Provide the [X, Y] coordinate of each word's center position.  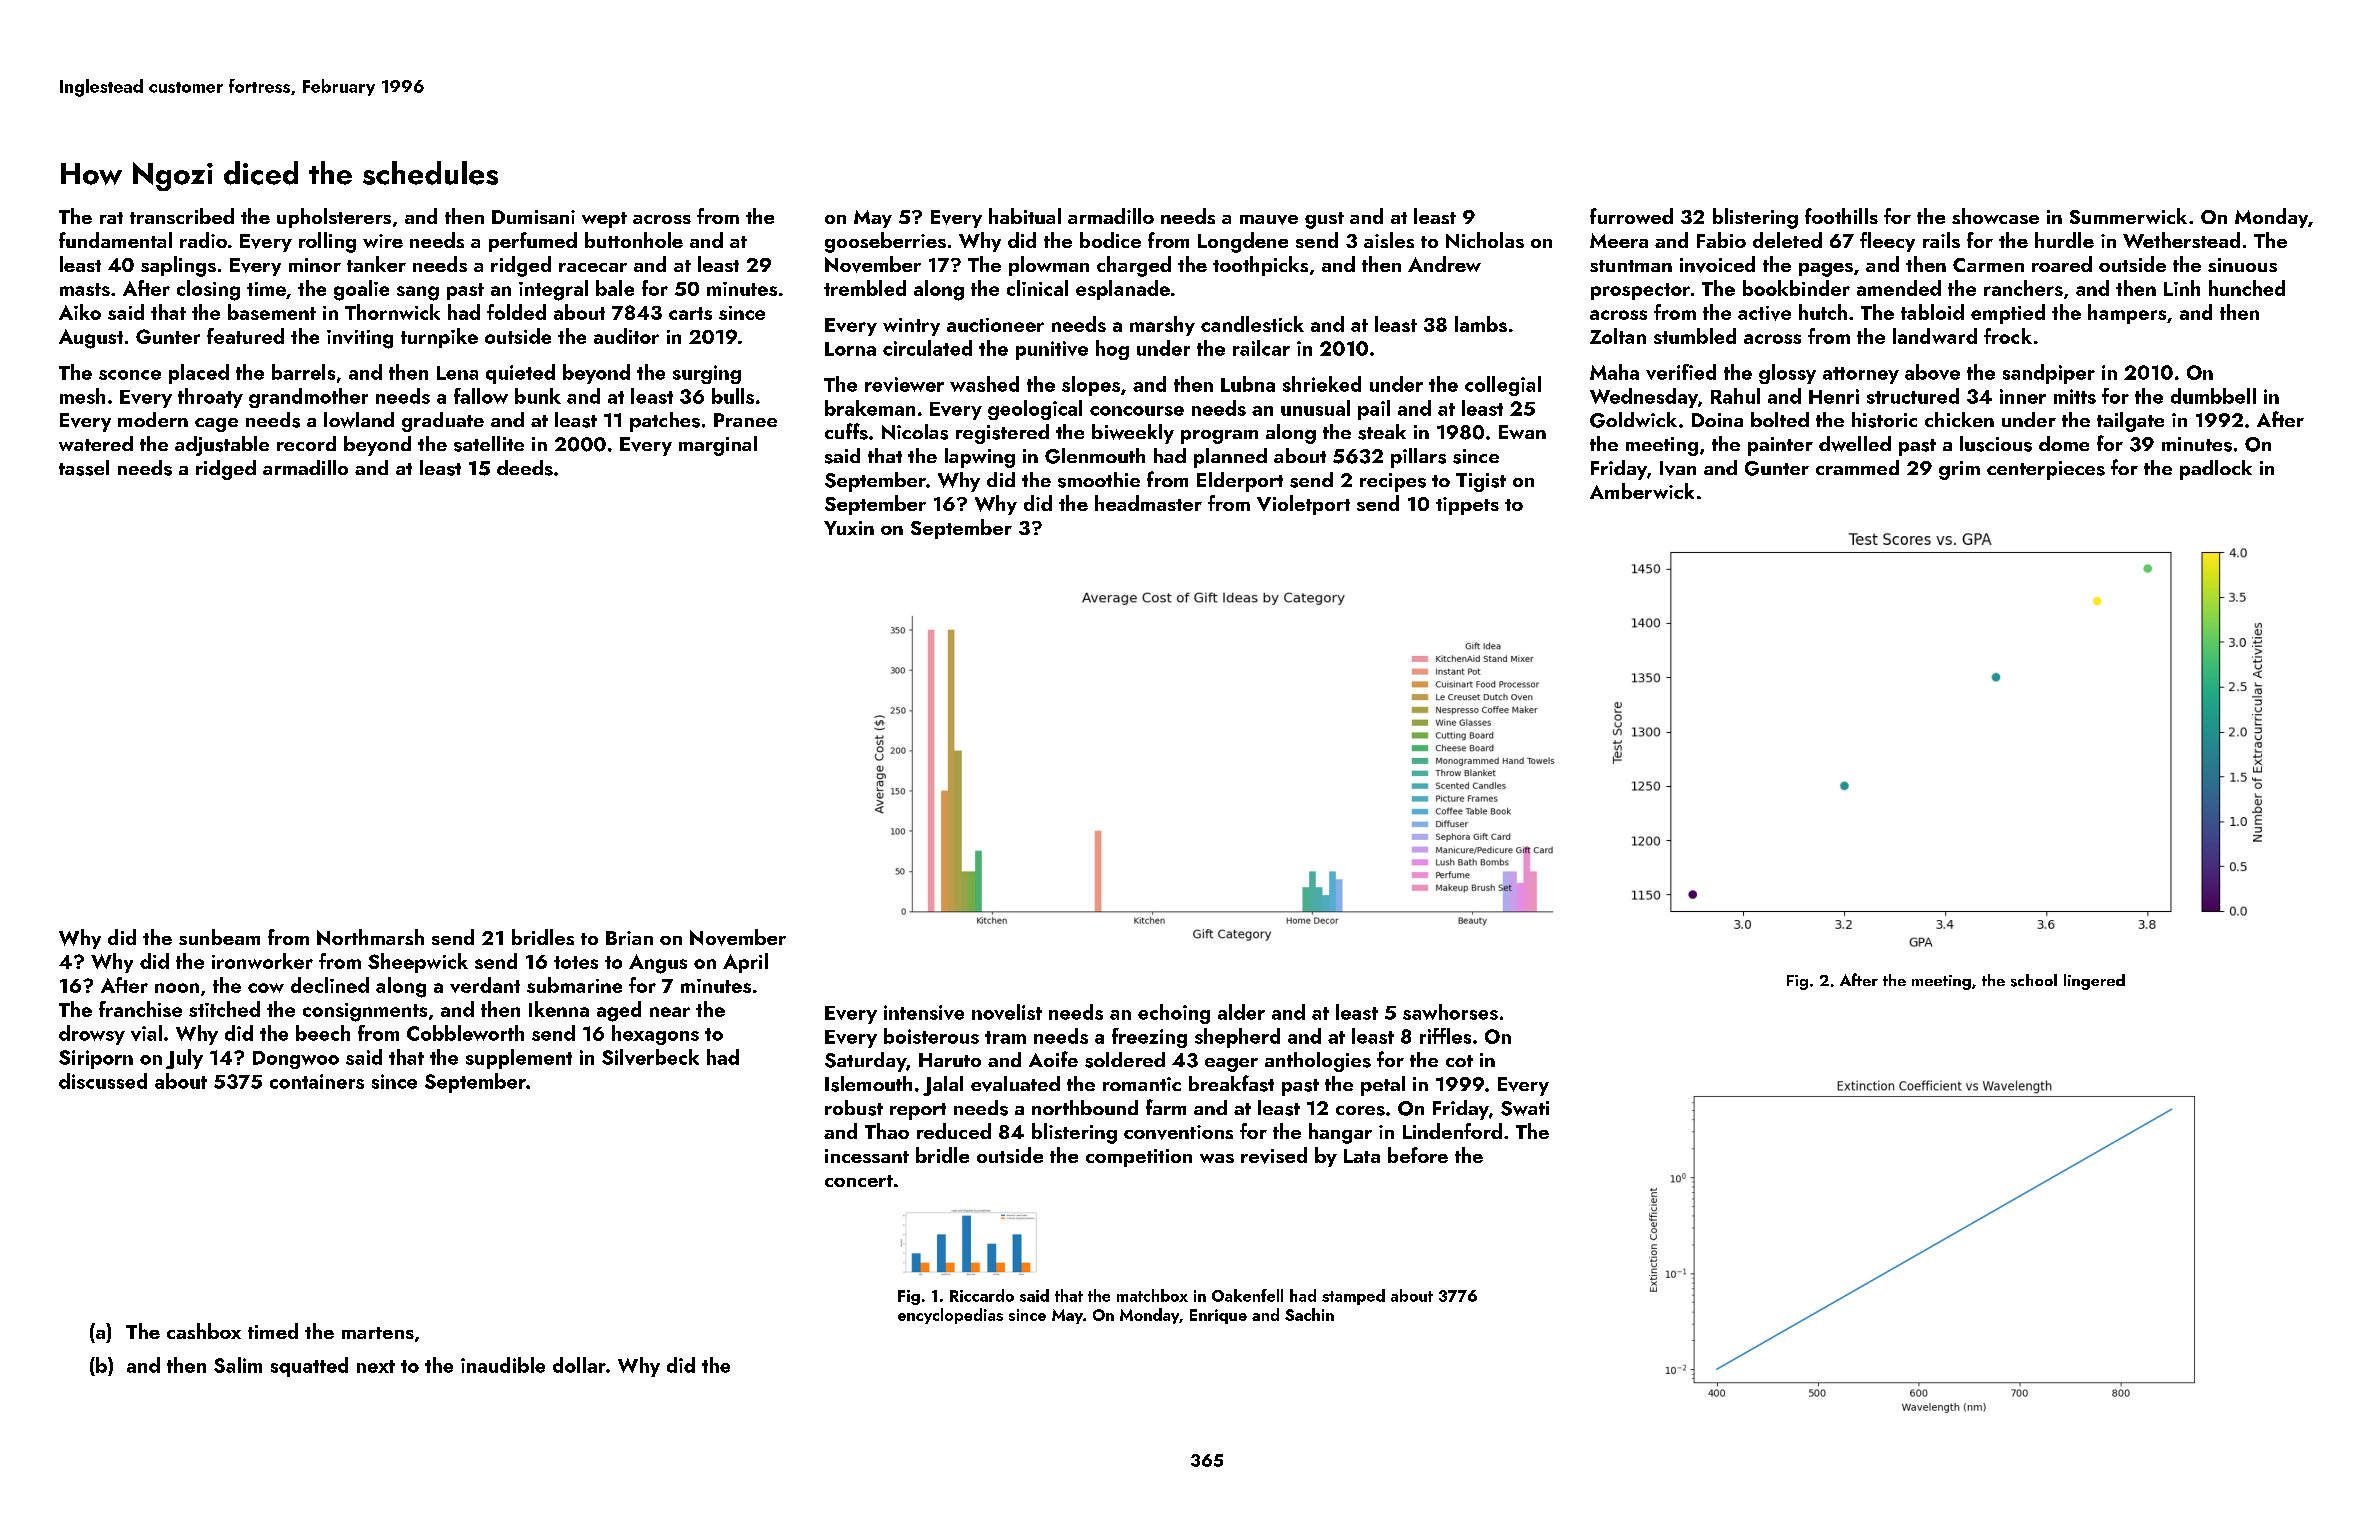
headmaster [1148, 503]
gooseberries [885, 242]
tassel [84, 468]
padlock [2216, 470]
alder [1241, 1012]
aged [619, 1011]
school [2034, 980]
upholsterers [334, 218]
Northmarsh [370, 937]
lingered [2094, 982]
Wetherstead [2181, 240]
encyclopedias [950, 1316]
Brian [629, 938]
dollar [579, 1365]
